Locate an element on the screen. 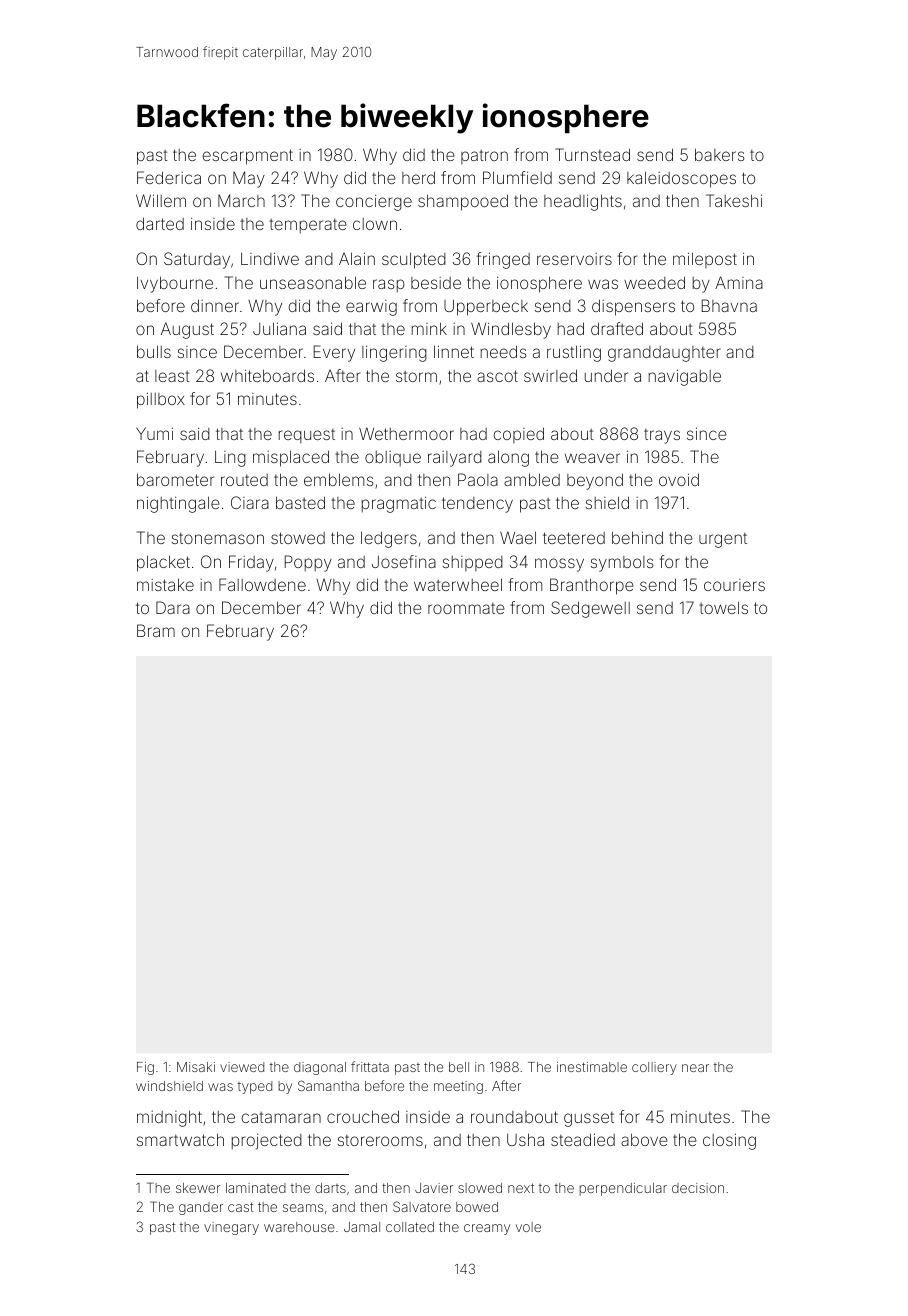 This screenshot has height=1316, width=908. creamy is located at coordinates (487, 1229).
